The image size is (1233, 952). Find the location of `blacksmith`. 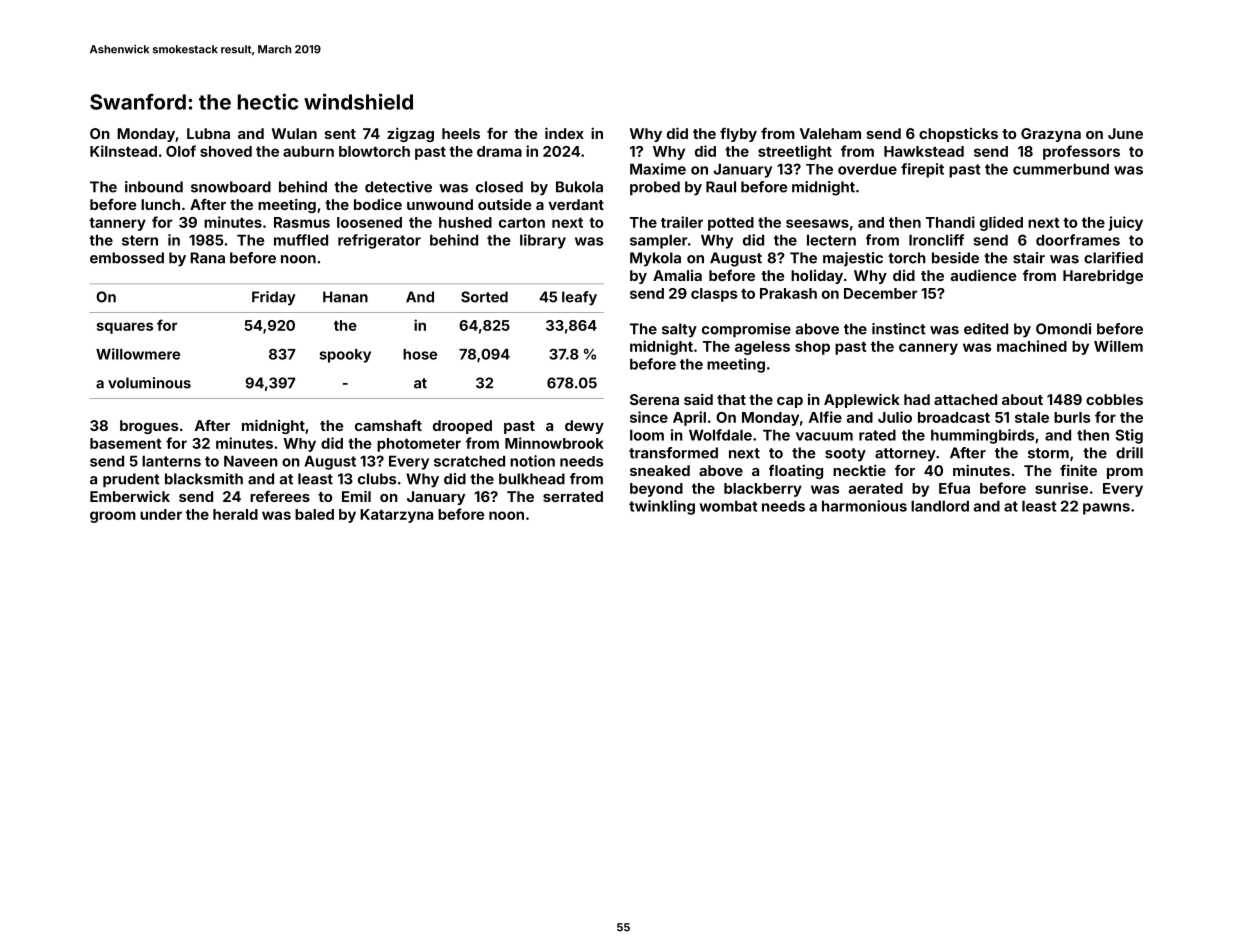

blacksmith is located at coordinates (204, 479).
